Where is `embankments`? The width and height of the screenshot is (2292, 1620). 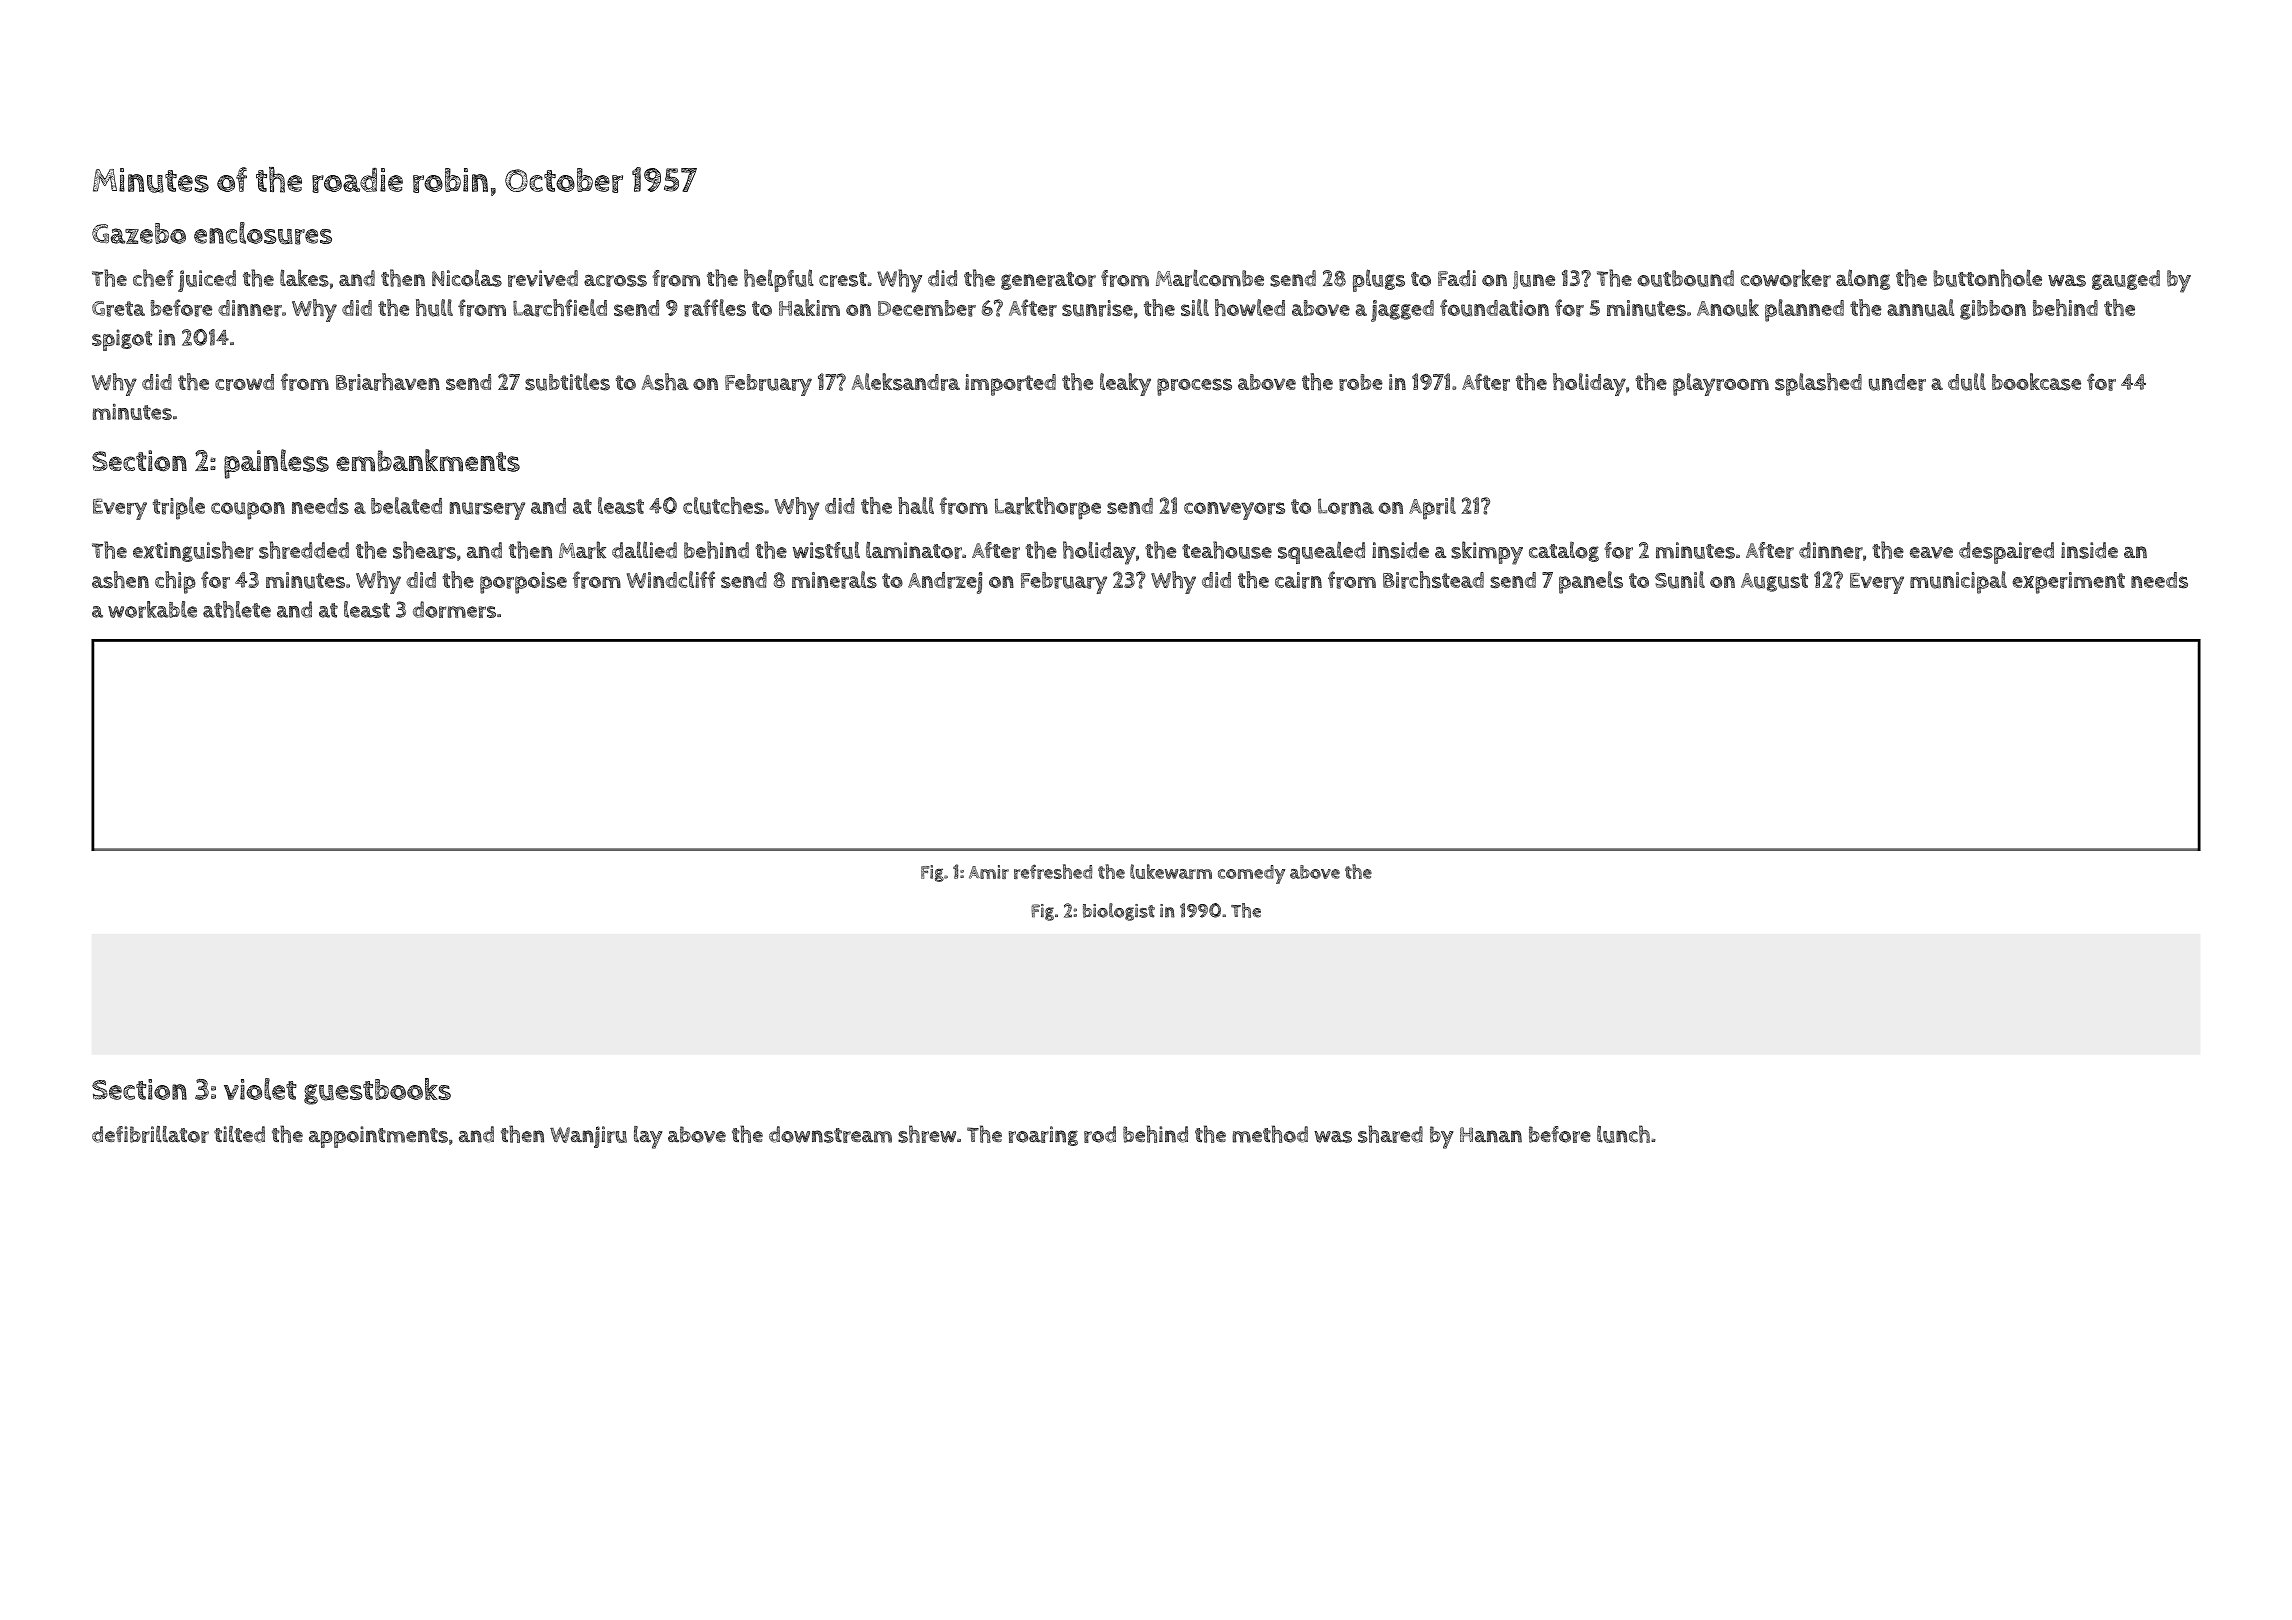
embankments is located at coordinates (428, 460).
